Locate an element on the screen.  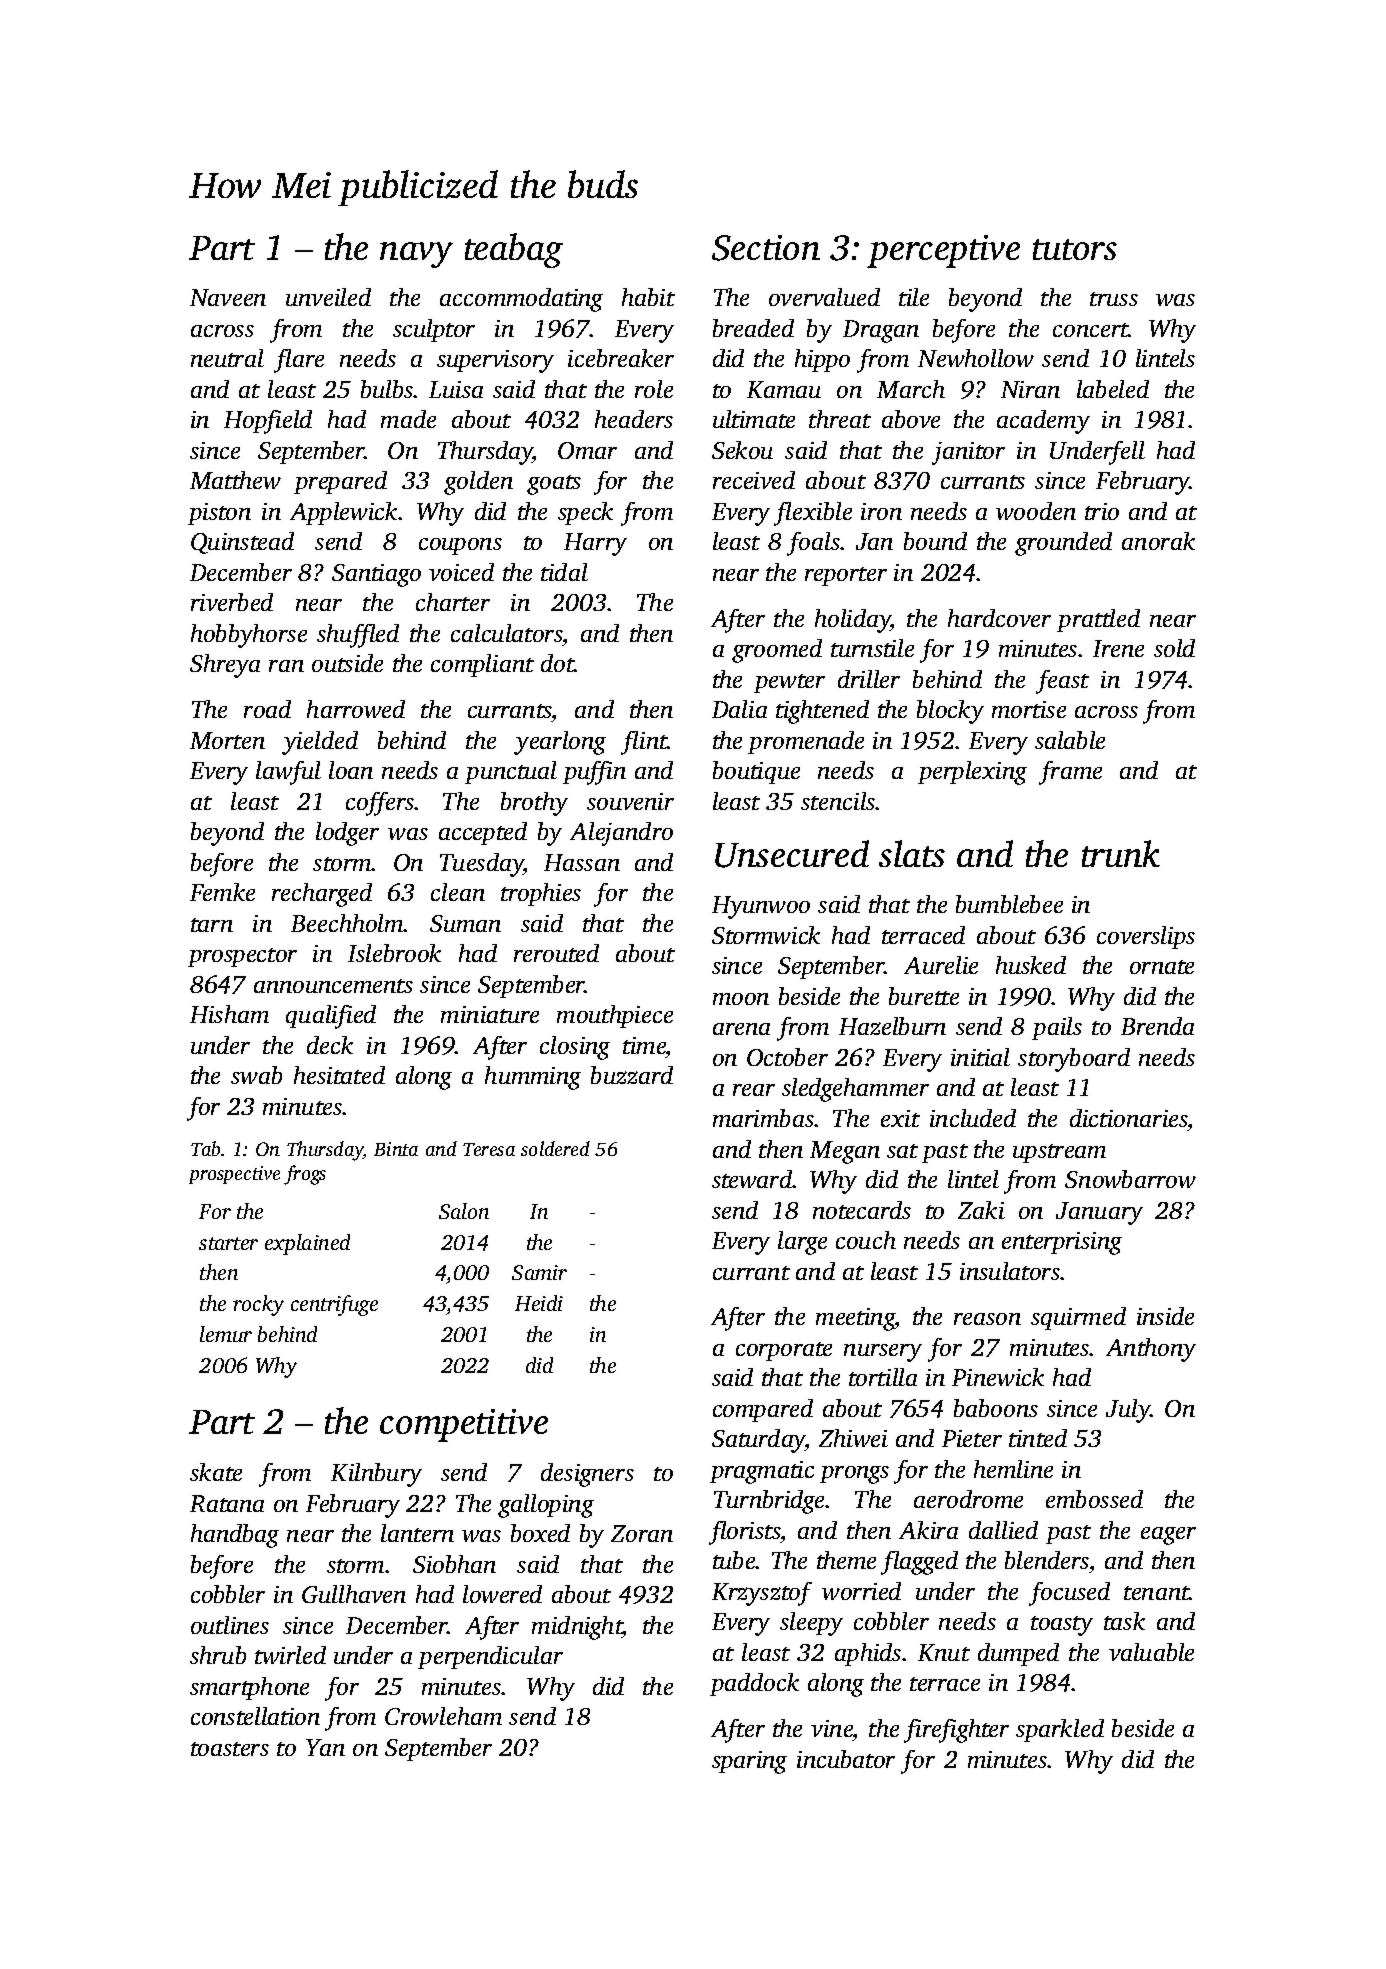
feast is located at coordinates (1062, 682).
